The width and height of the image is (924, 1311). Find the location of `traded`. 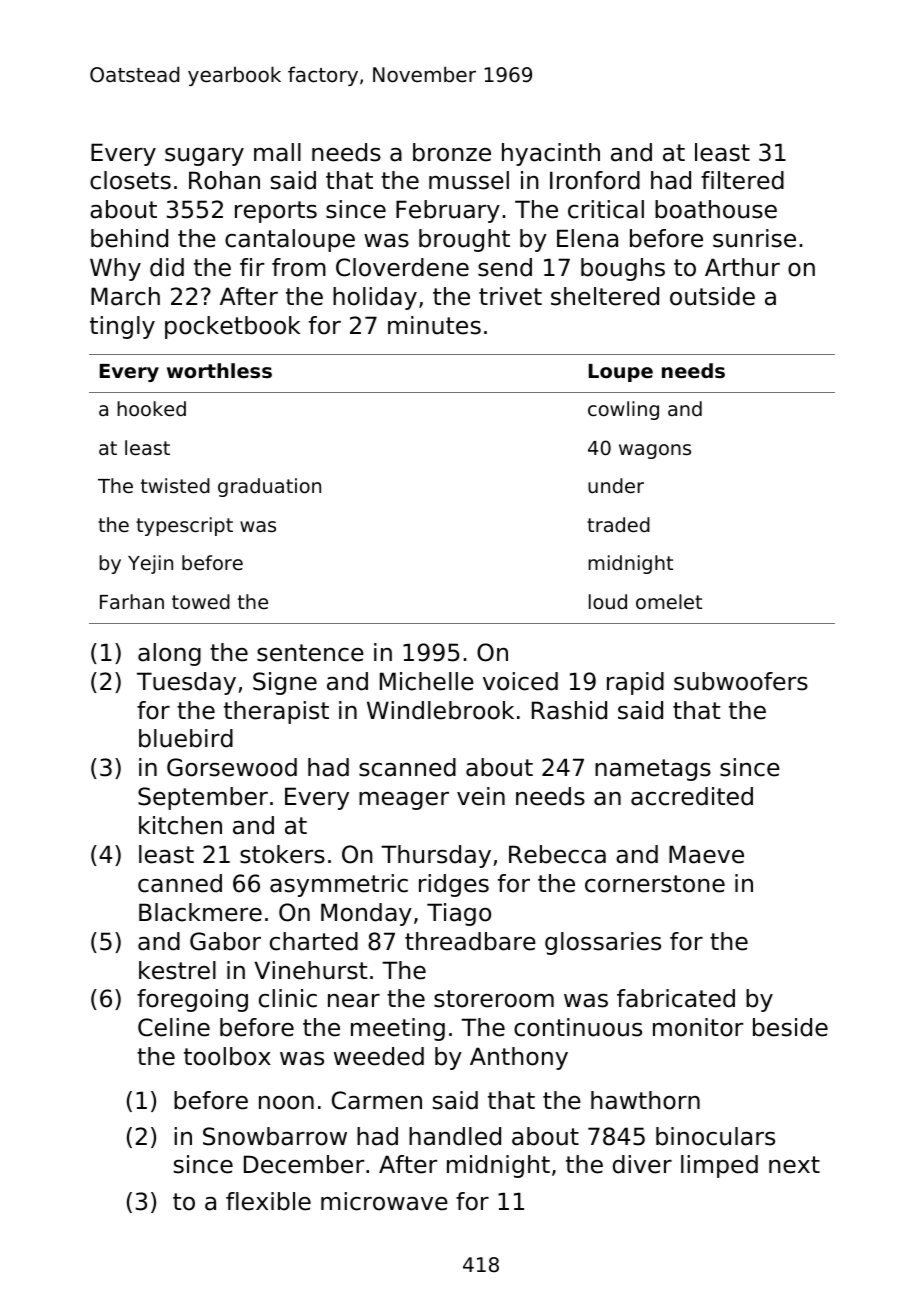

traded is located at coordinates (618, 524).
